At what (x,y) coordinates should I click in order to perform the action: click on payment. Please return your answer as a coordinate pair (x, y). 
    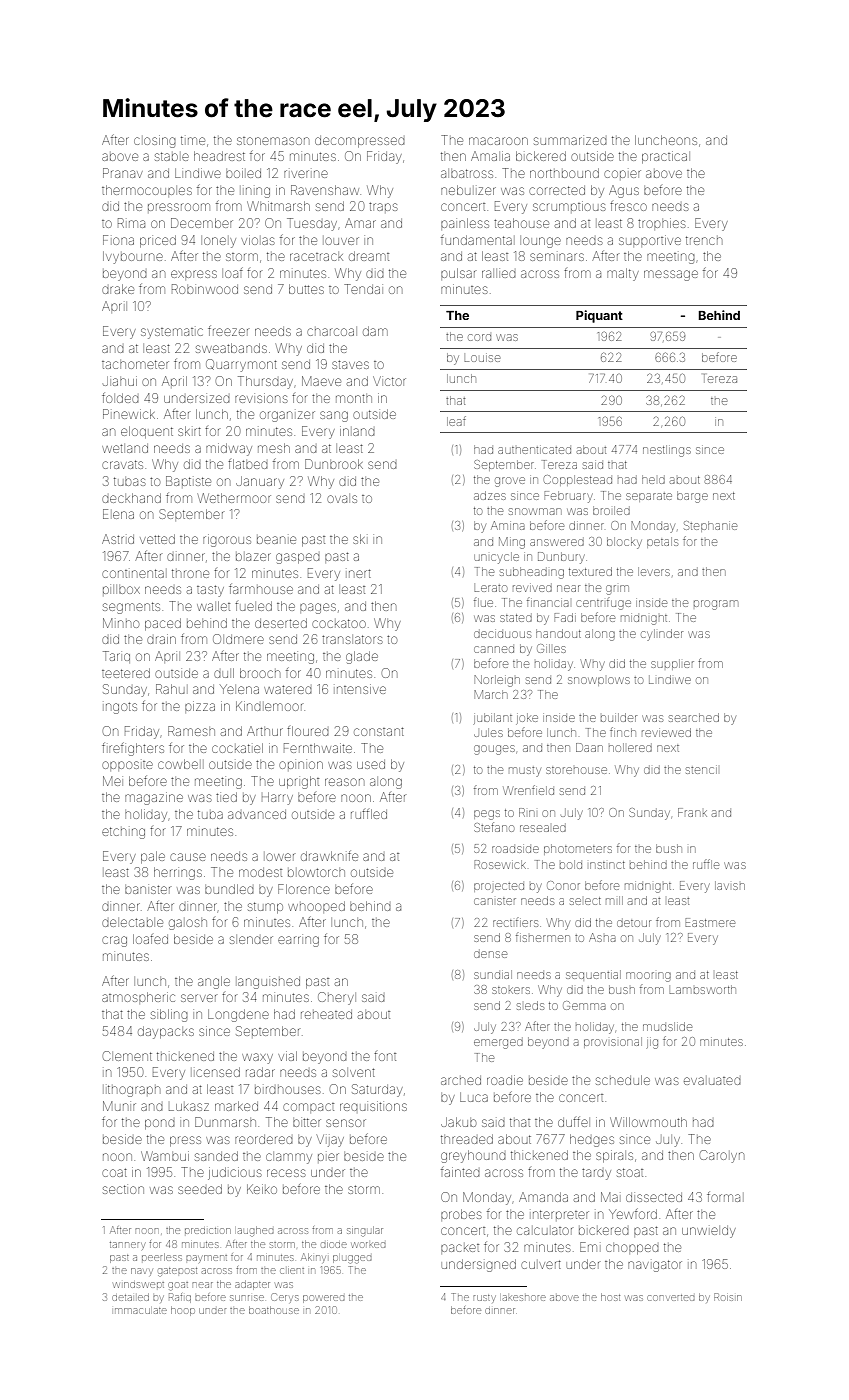
    Looking at the image, I should click on (206, 1259).
